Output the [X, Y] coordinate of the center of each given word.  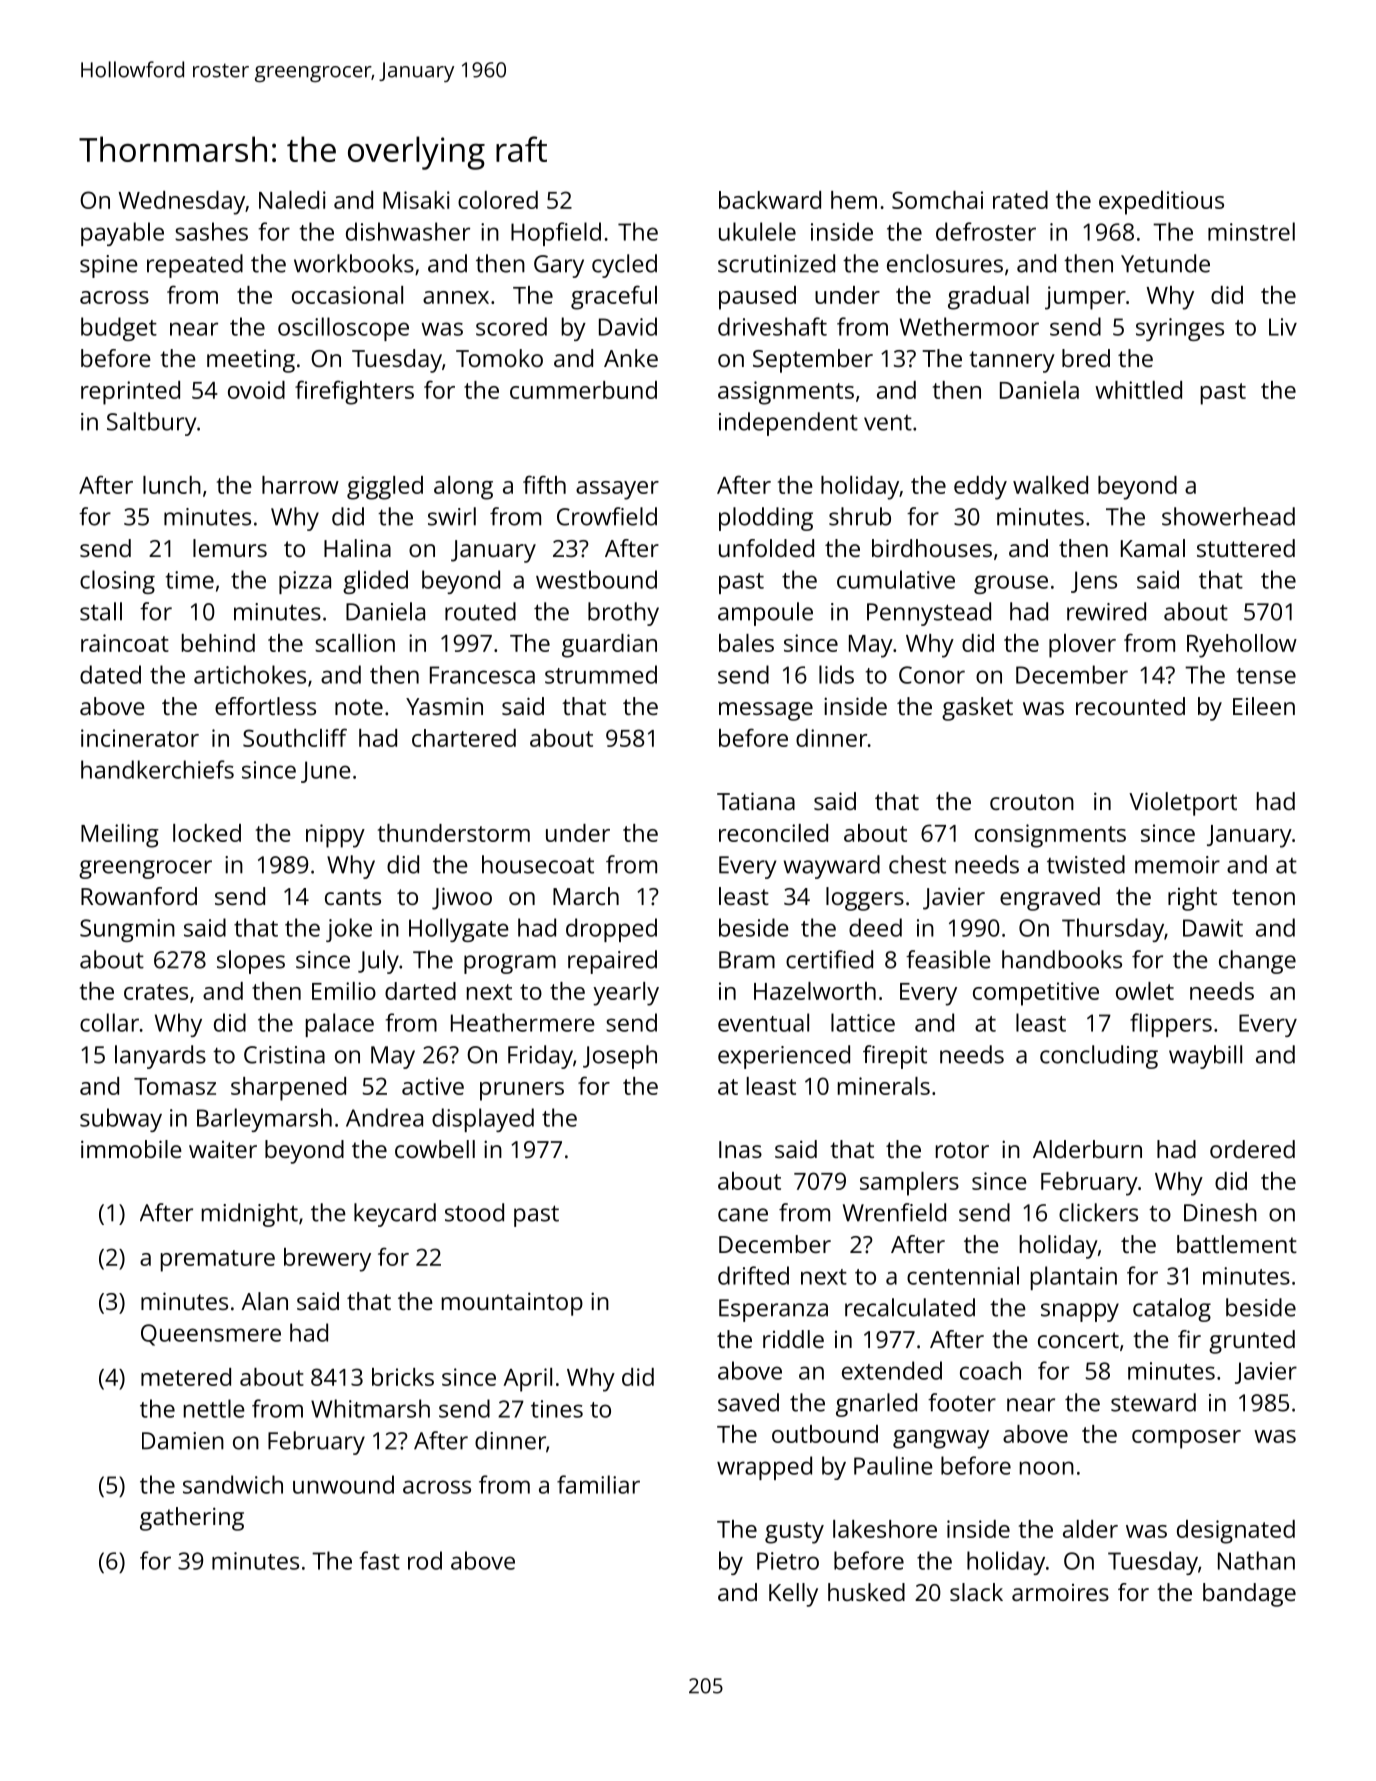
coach [990, 1370]
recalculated [910, 1307]
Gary [559, 266]
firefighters [354, 392]
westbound [596, 579]
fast [379, 1560]
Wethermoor [969, 326]
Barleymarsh [264, 1120]
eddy [980, 488]
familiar [598, 1484]
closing [117, 582]
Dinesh [1220, 1212]
